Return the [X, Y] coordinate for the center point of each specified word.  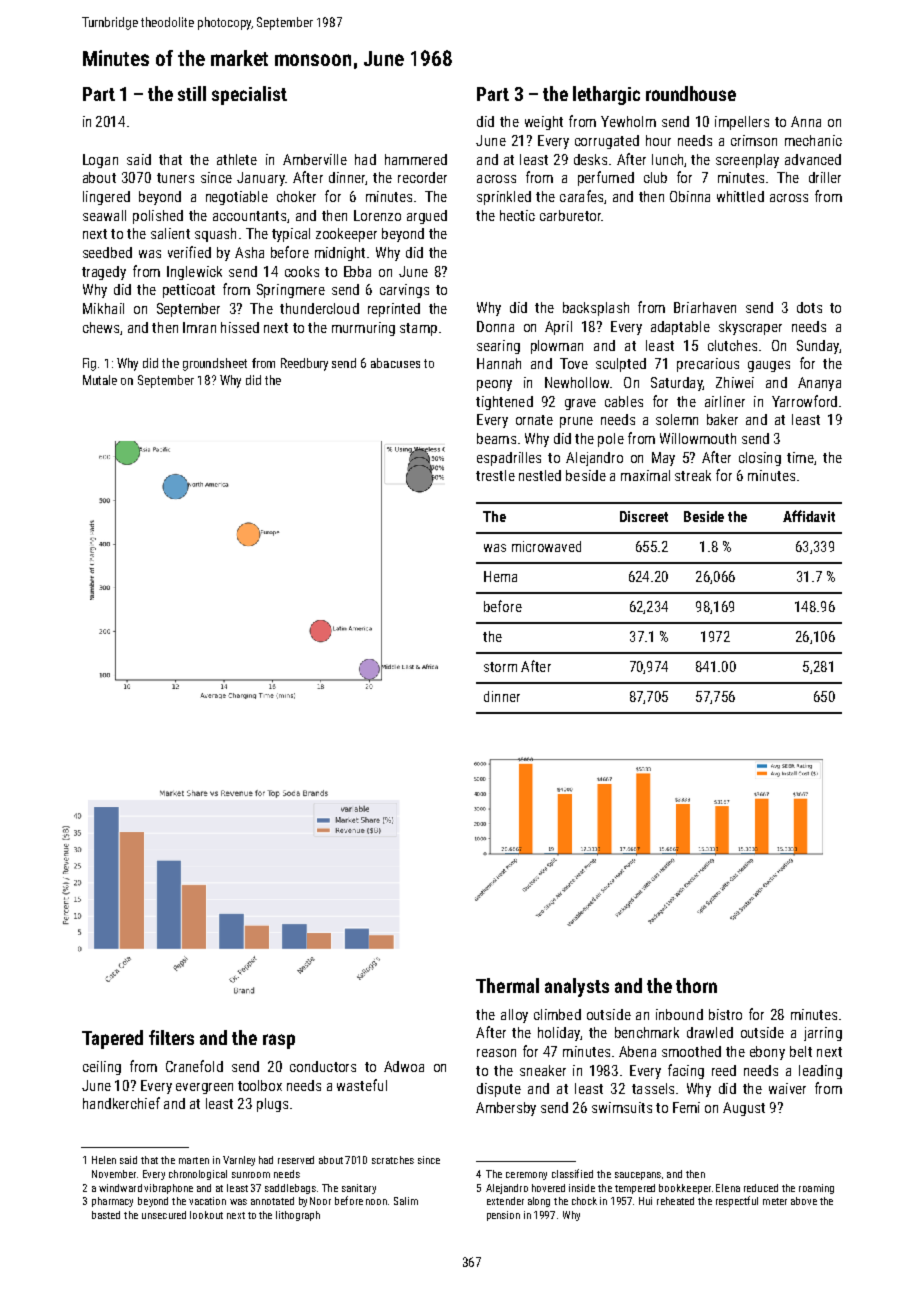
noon [376, 1202]
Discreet [644, 516]
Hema [500, 576]
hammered [416, 159]
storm [500, 667]
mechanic [813, 140]
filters [171, 1037]
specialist [249, 95]
